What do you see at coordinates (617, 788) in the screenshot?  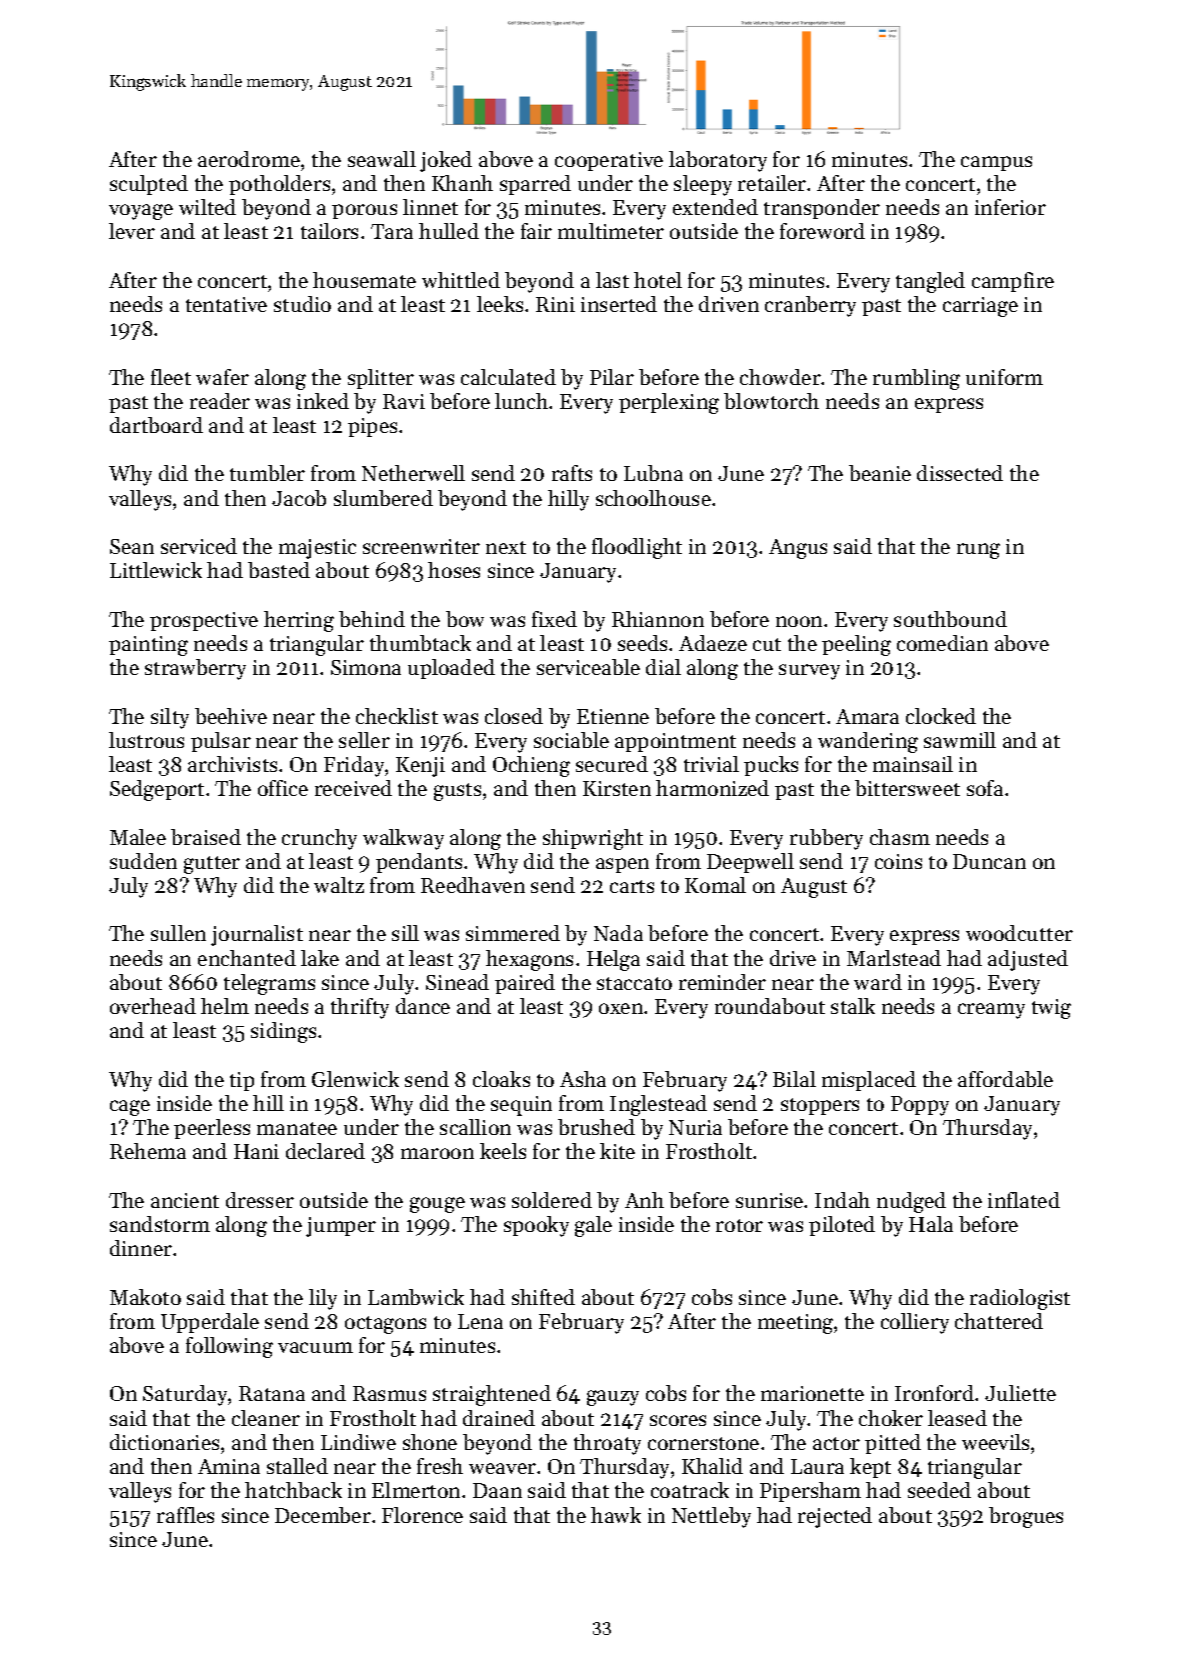 I see `Kirsten` at bounding box center [617, 788].
